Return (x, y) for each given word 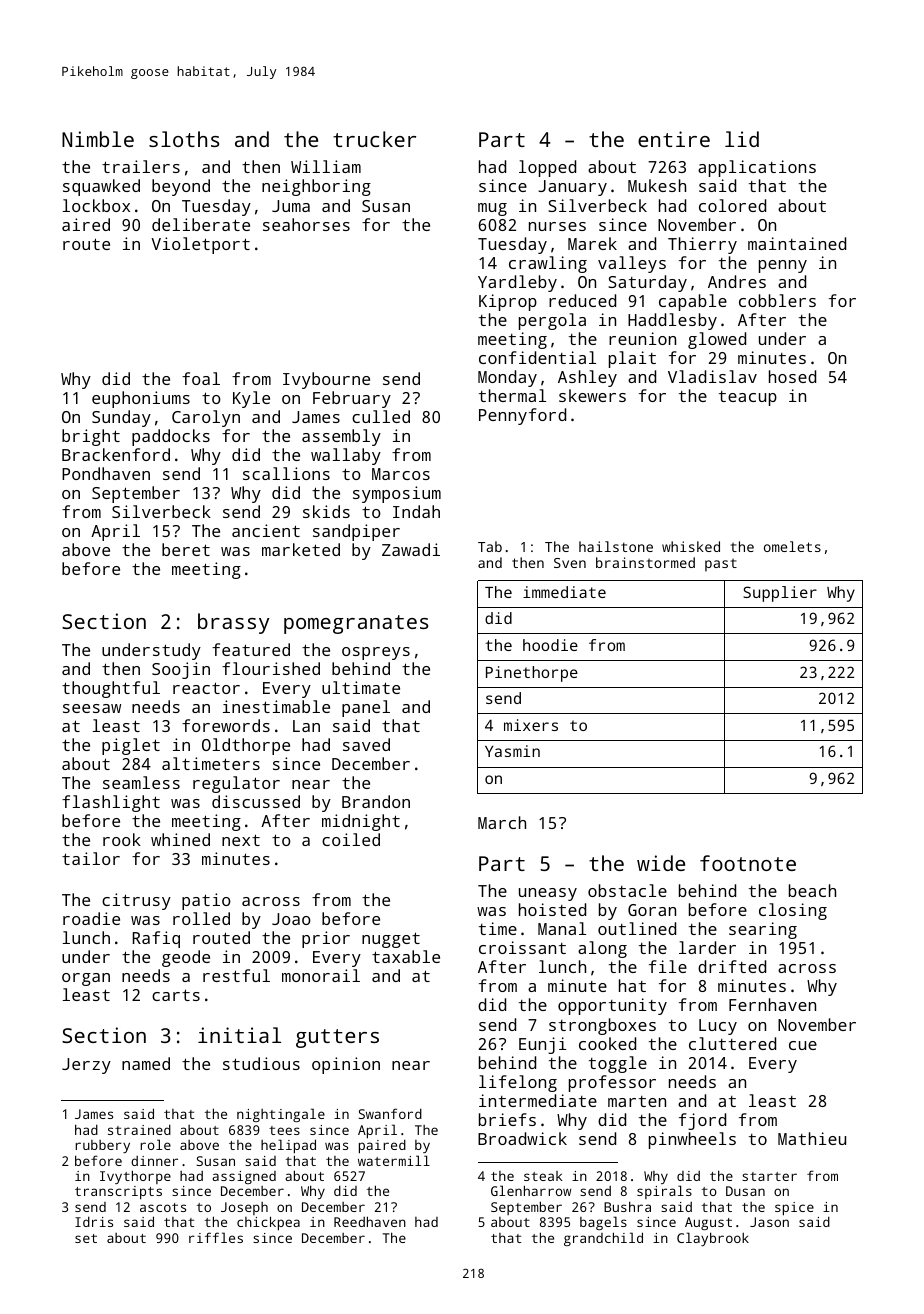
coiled (351, 839)
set (86, 1238)
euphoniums (141, 399)
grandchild (603, 1239)
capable (693, 302)
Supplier (780, 594)
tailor (91, 858)
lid (742, 139)
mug (492, 209)
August (708, 1223)
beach (812, 890)
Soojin (181, 670)
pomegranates (356, 624)
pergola (552, 321)
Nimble (98, 139)
